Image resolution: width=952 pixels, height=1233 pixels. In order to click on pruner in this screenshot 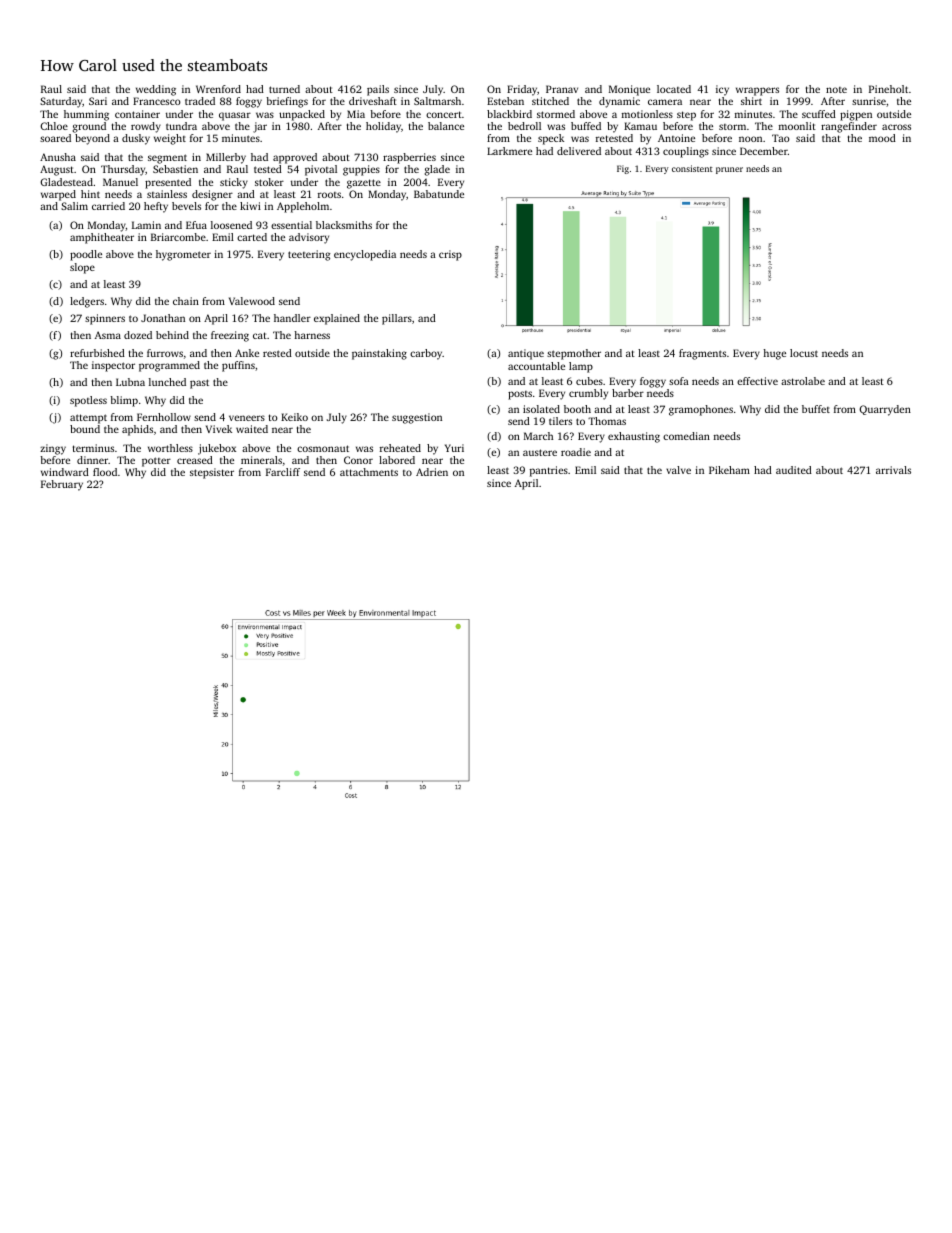, I will do `click(729, 170)`.
